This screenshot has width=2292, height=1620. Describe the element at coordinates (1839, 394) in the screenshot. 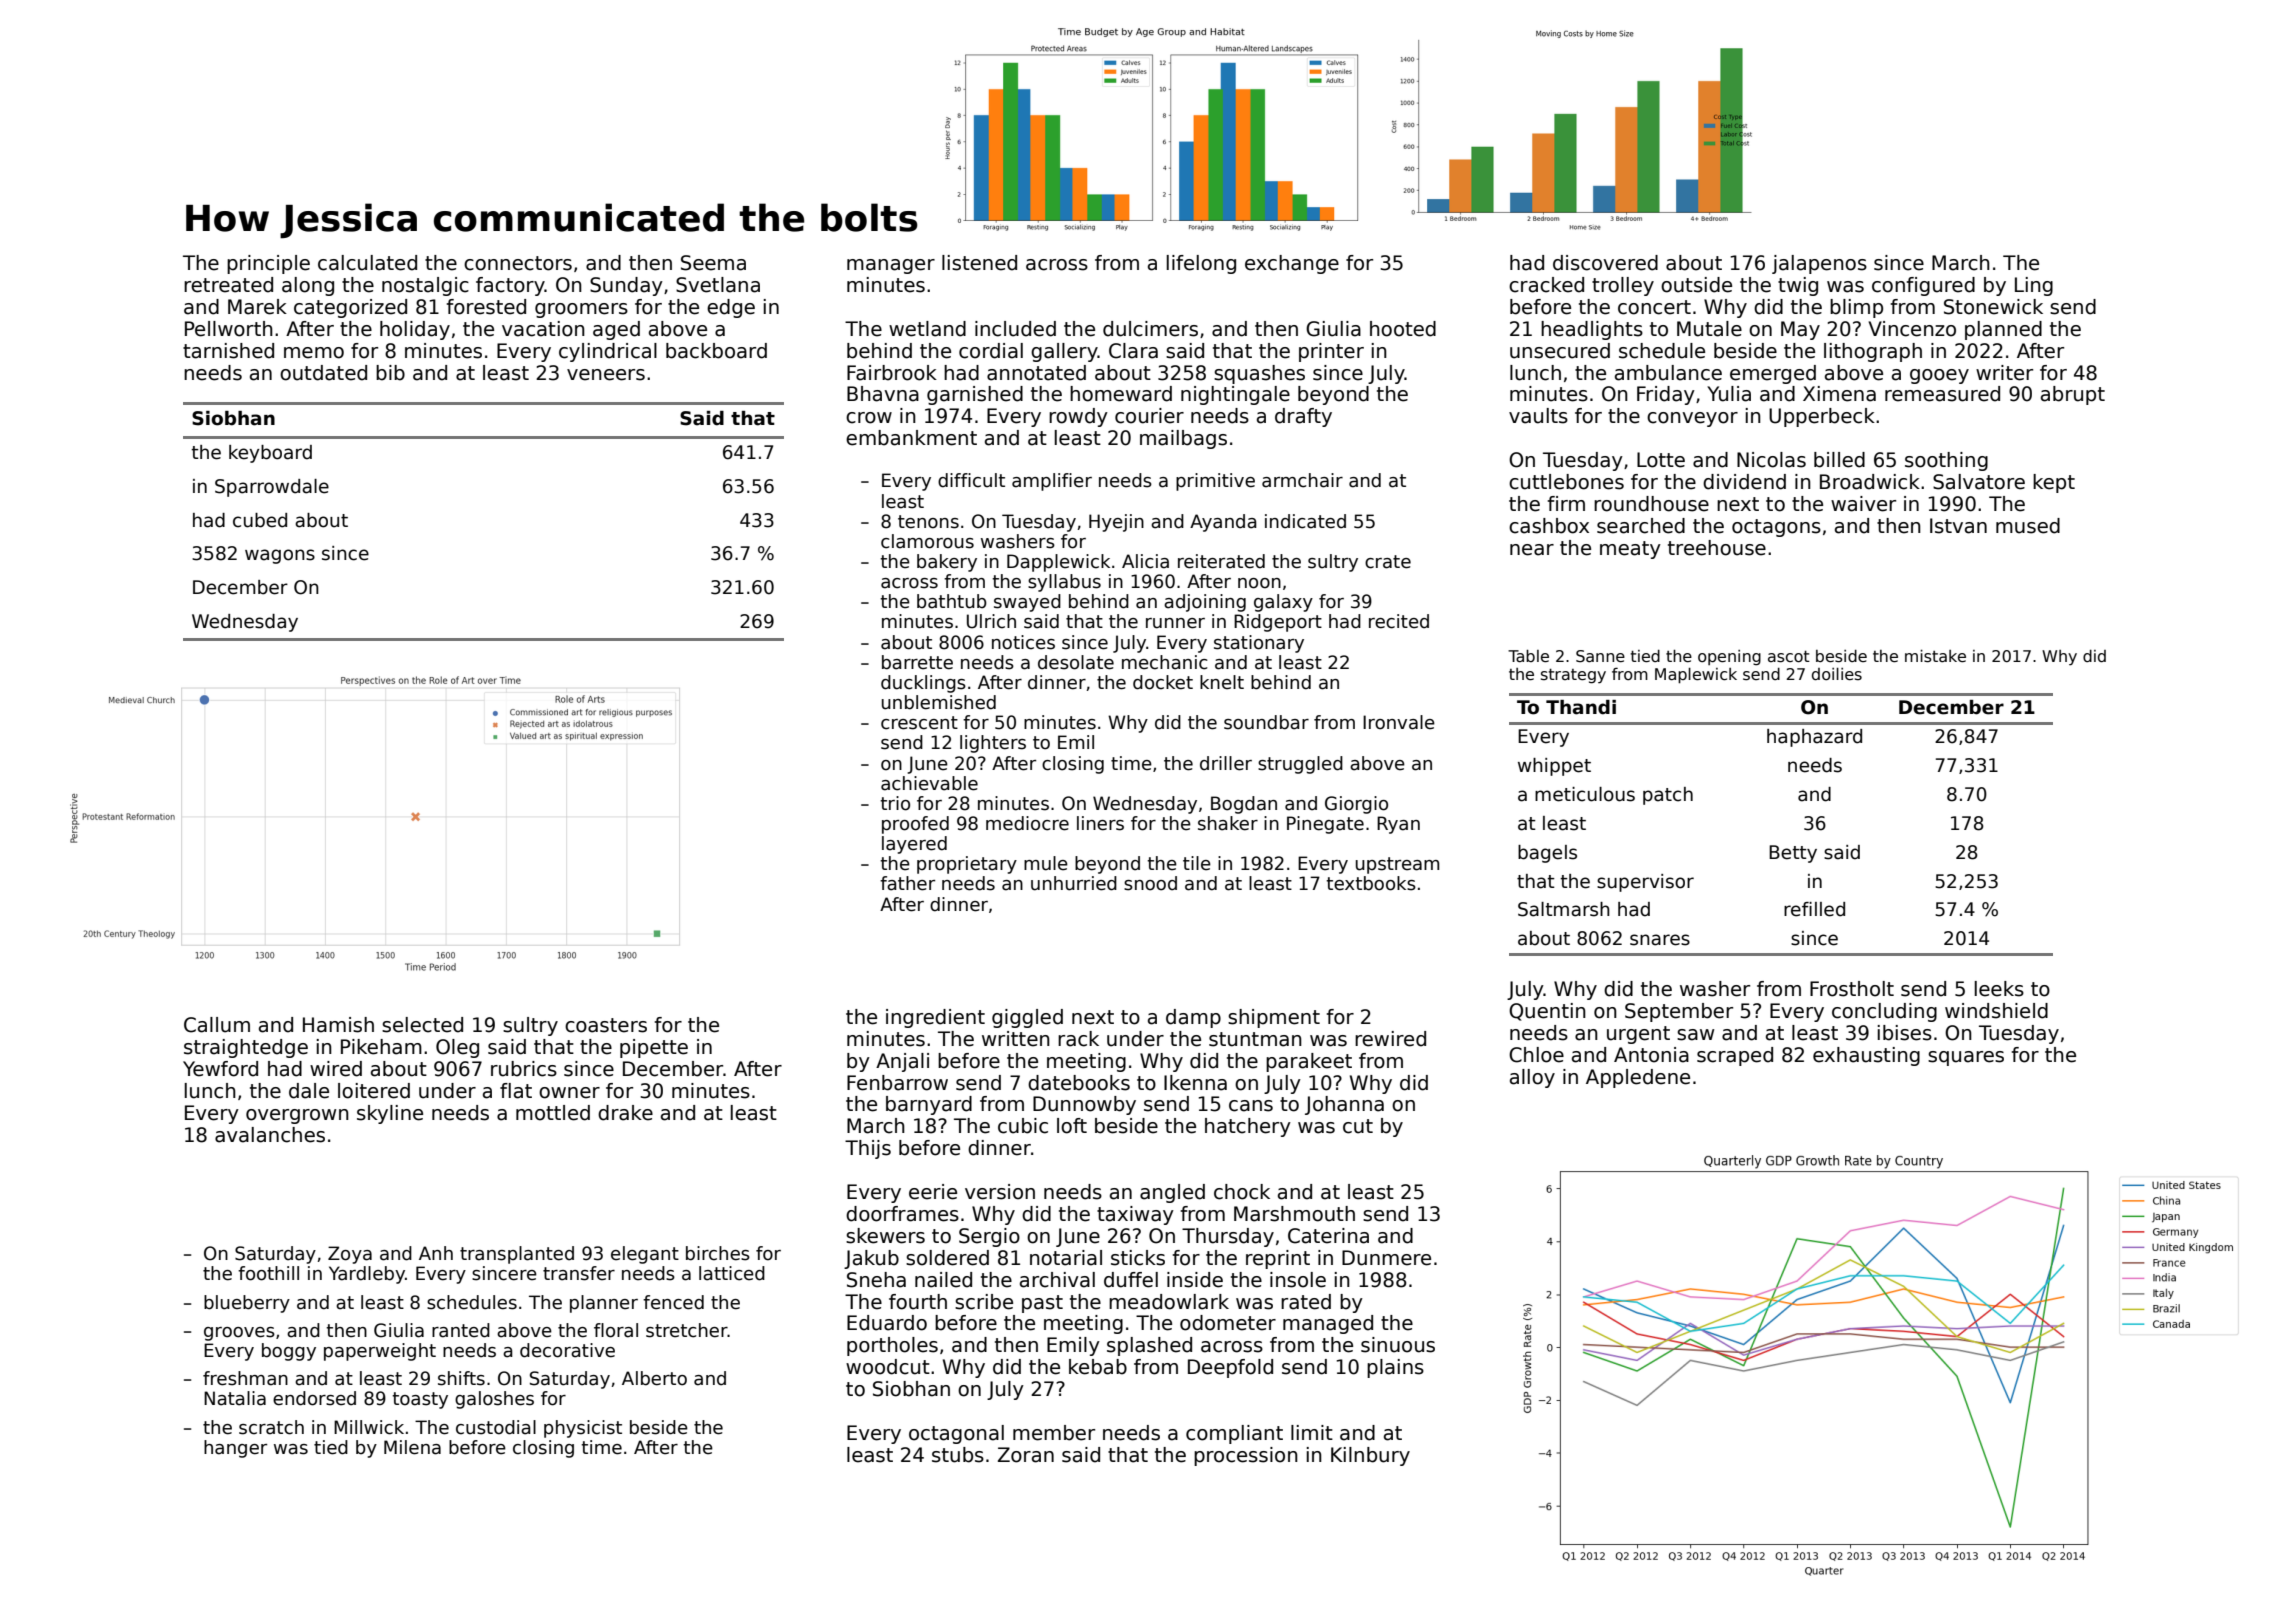

I see `Ximena` at that location.
